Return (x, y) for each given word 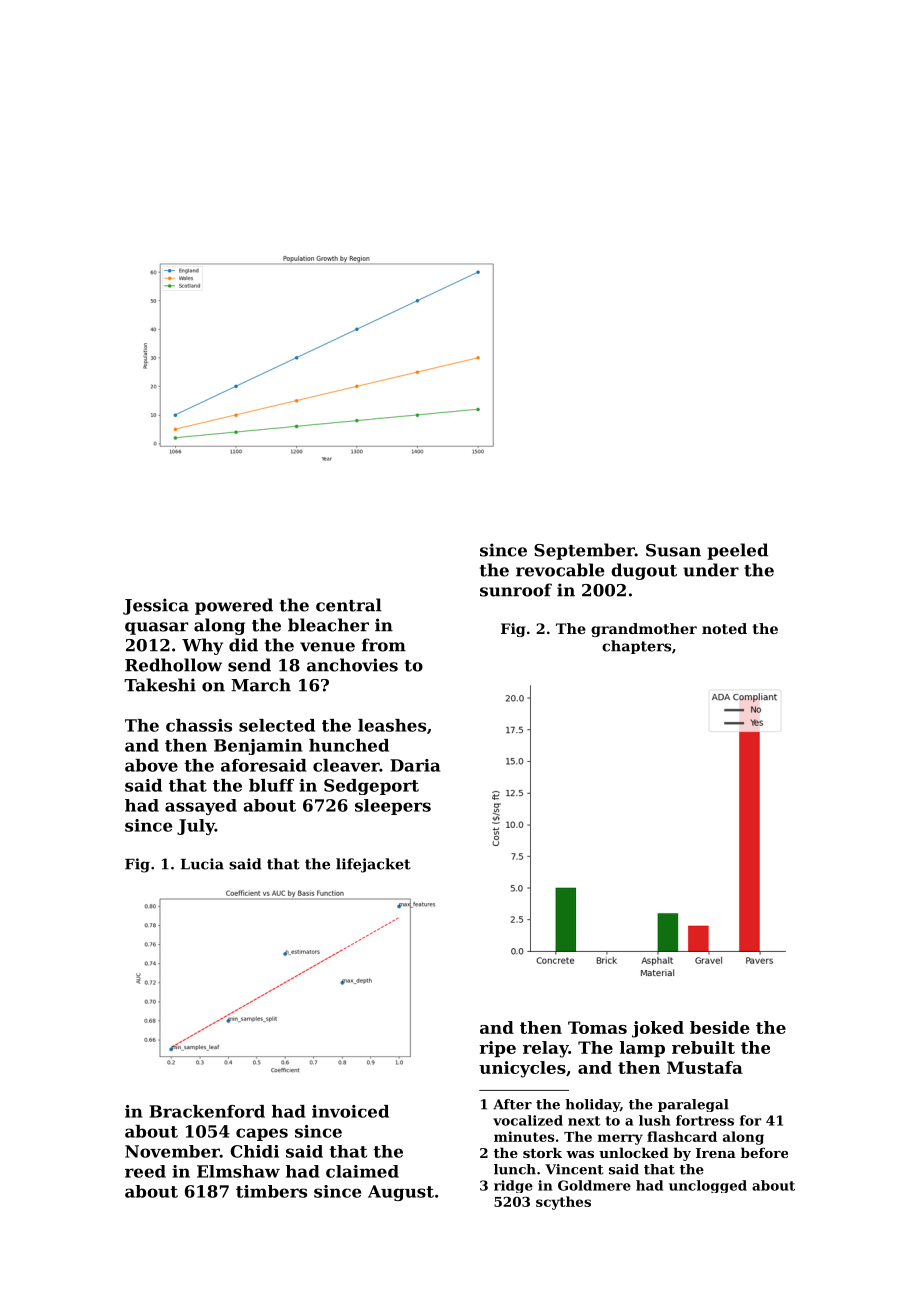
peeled (737, 551)
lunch (515, 1169)
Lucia (202, 864)
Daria (415, 765)
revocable (560, 570)
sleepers (393, 807)
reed (145, 1171)
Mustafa (705, 1067)
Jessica (156, 606)
